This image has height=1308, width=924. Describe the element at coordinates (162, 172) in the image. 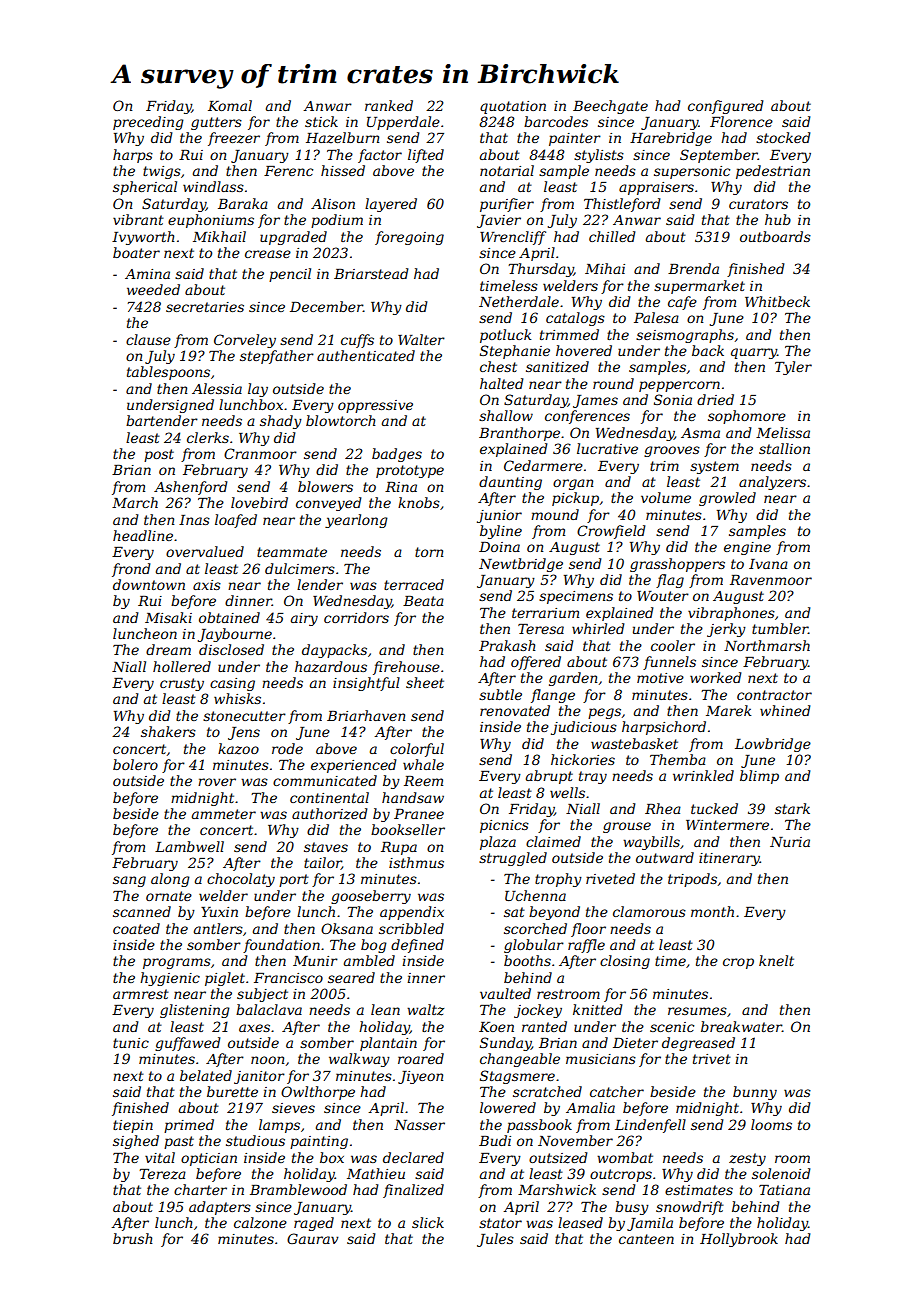

I see `twigs` at that location.
